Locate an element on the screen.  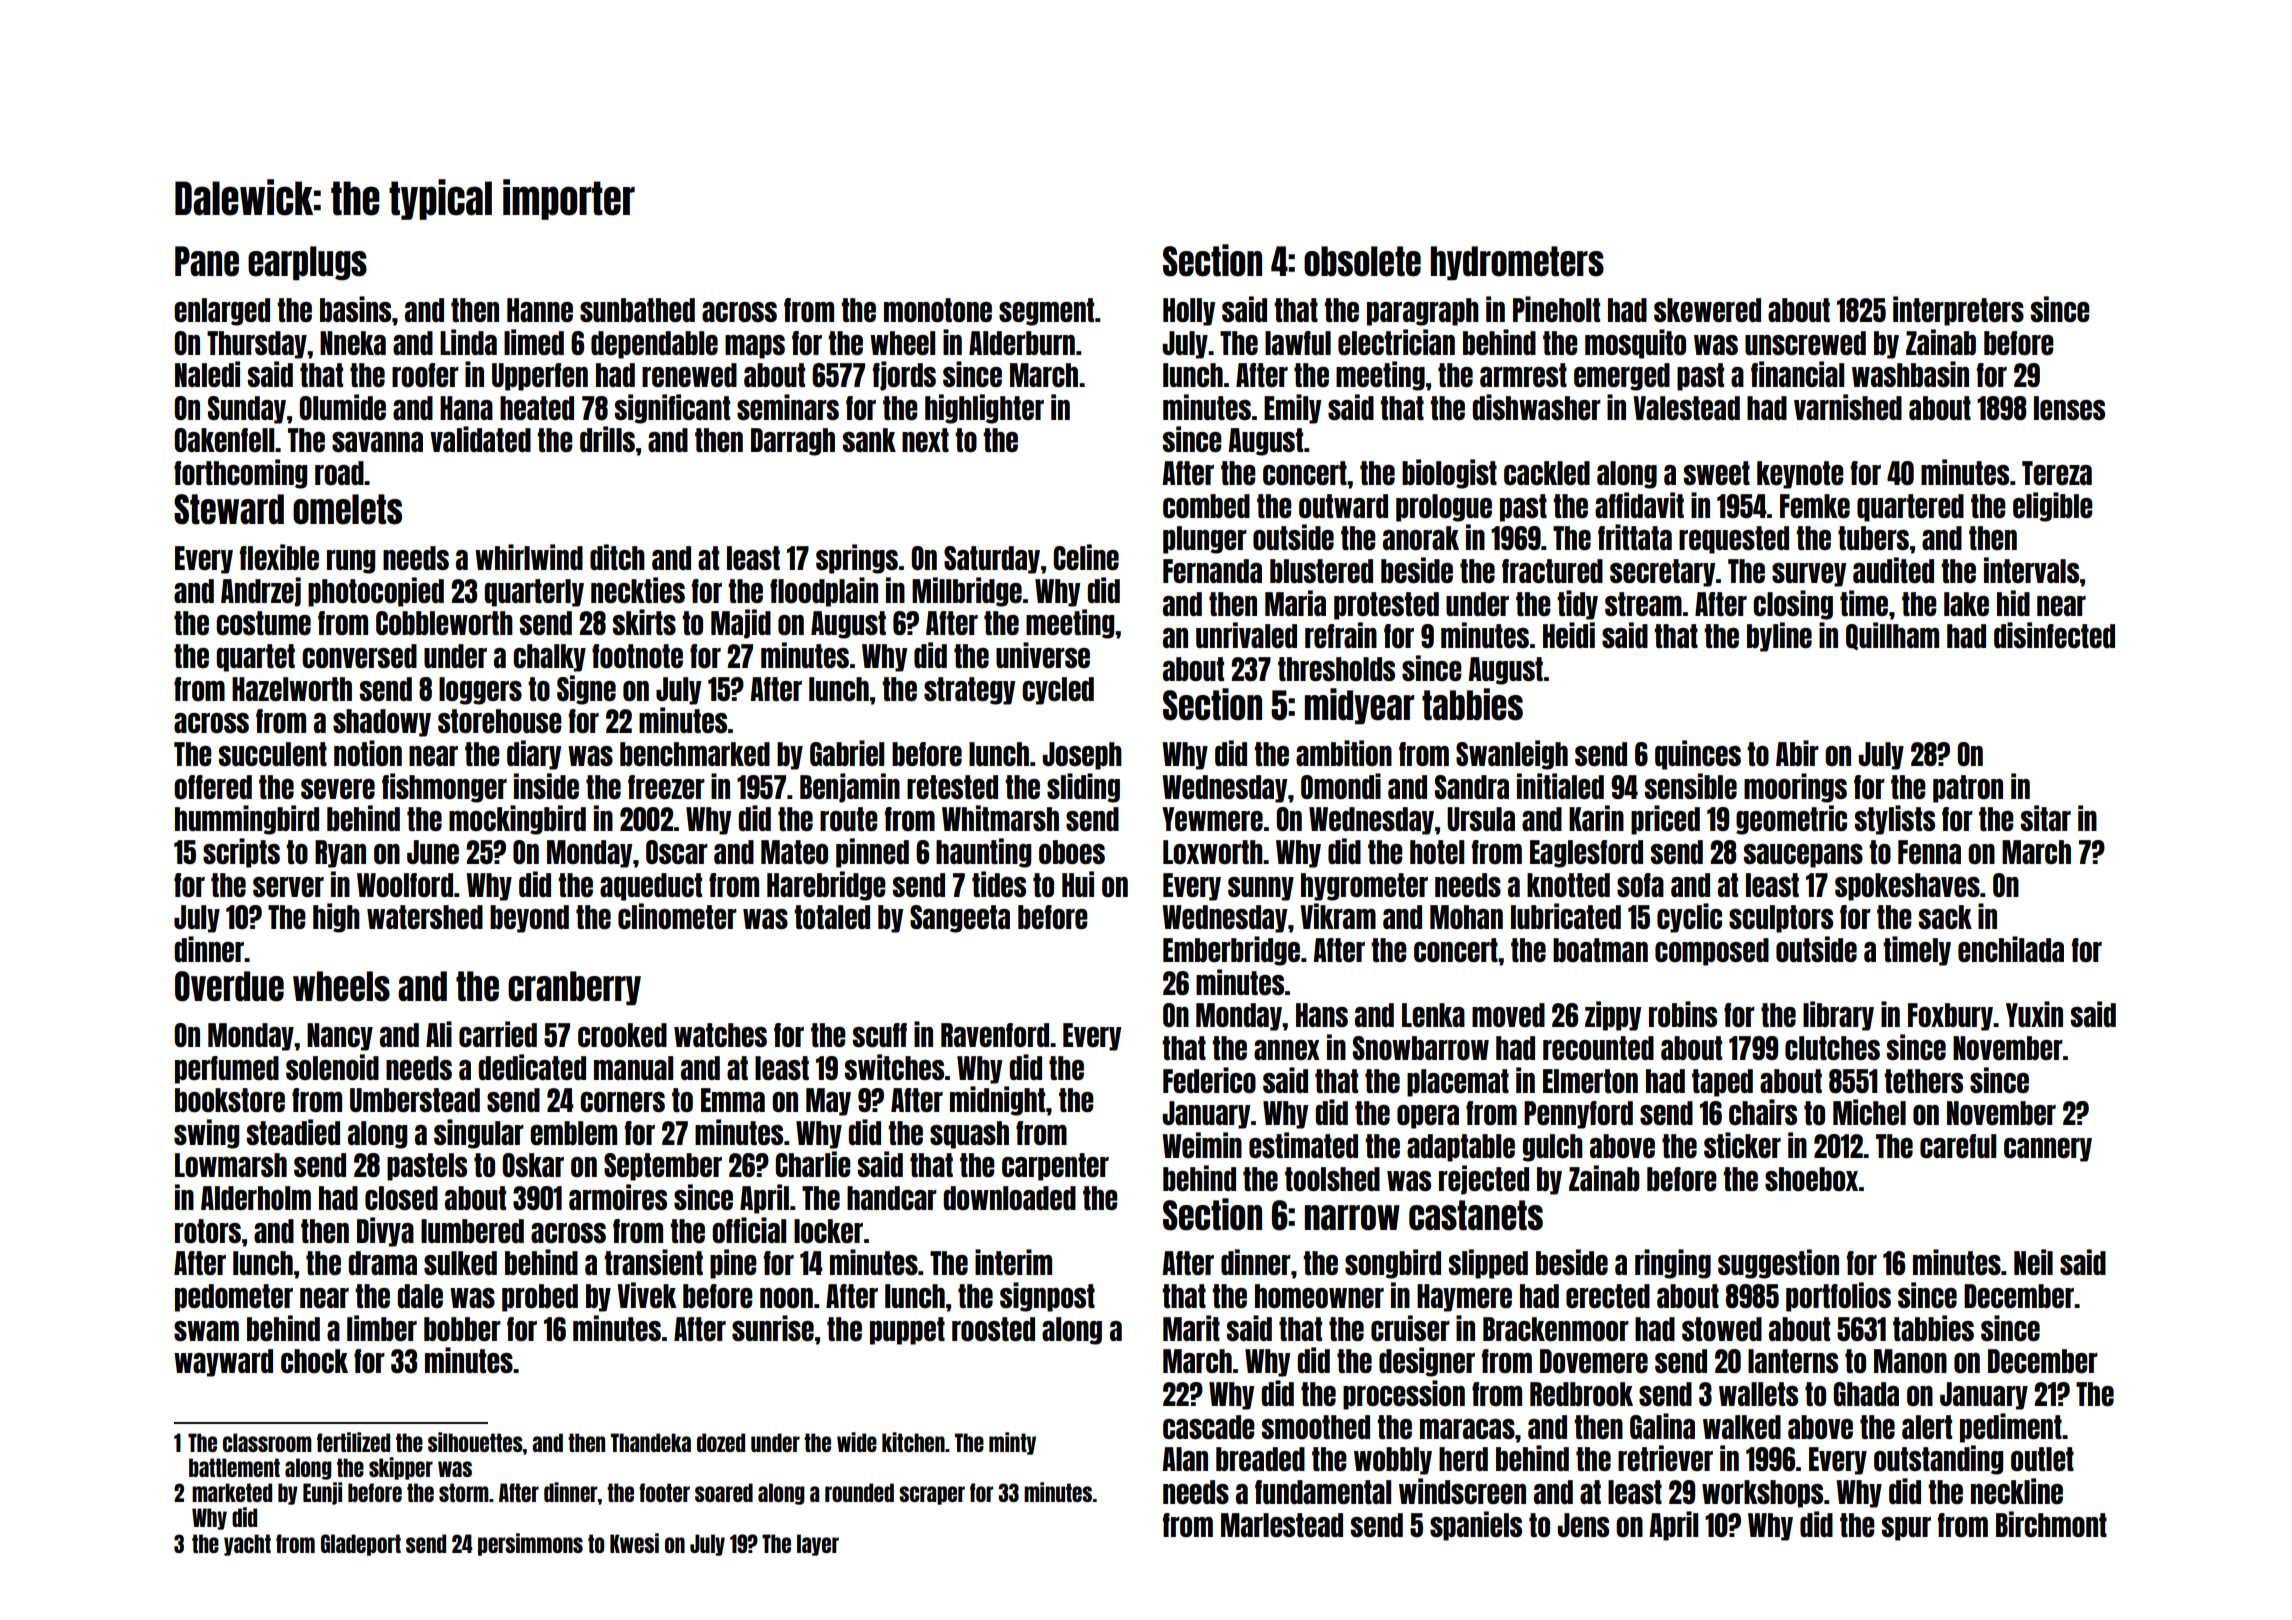
intervals is located at coordinates (2031, 570).
